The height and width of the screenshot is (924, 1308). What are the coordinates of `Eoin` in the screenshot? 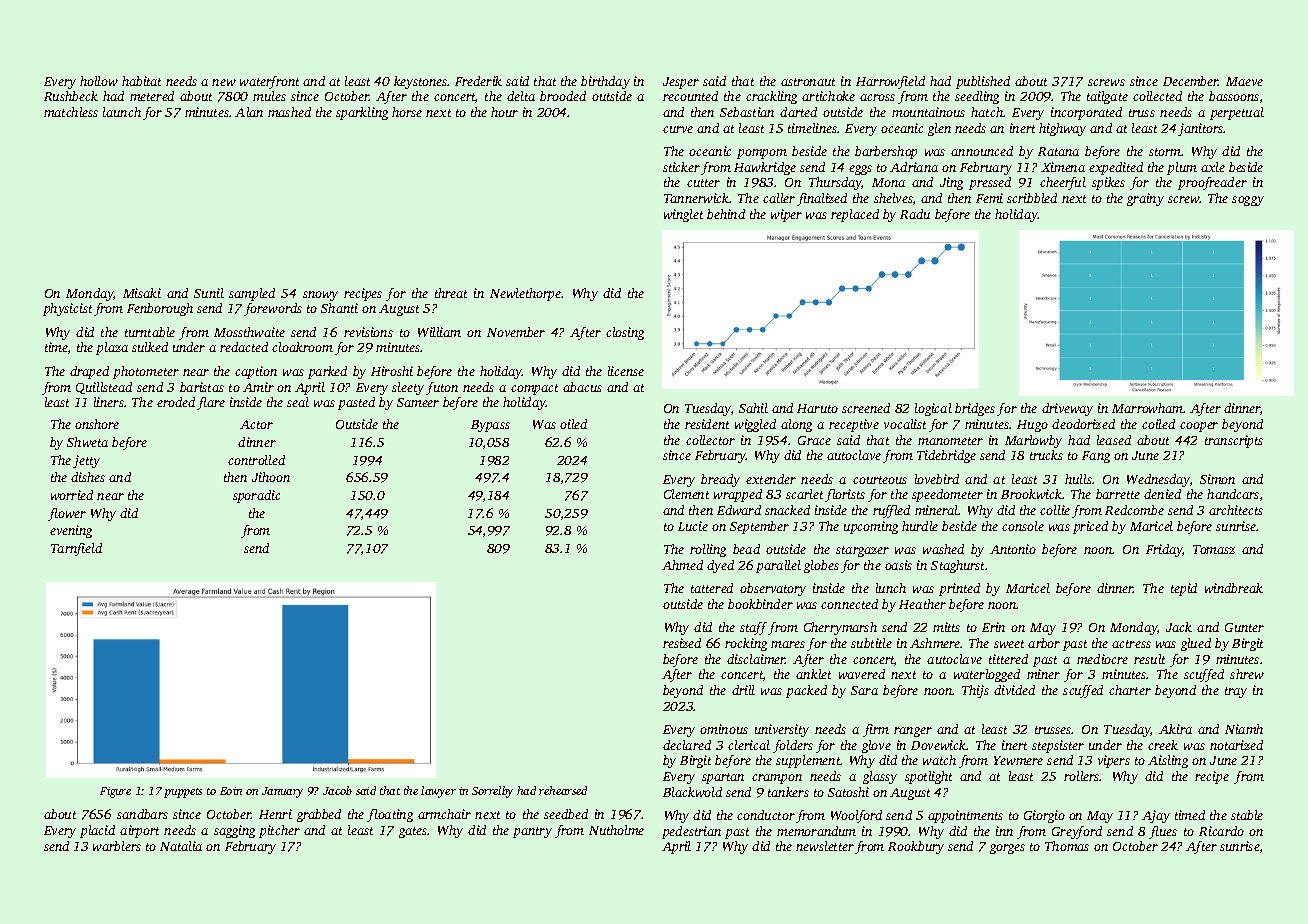 It's located at (231, 791).
